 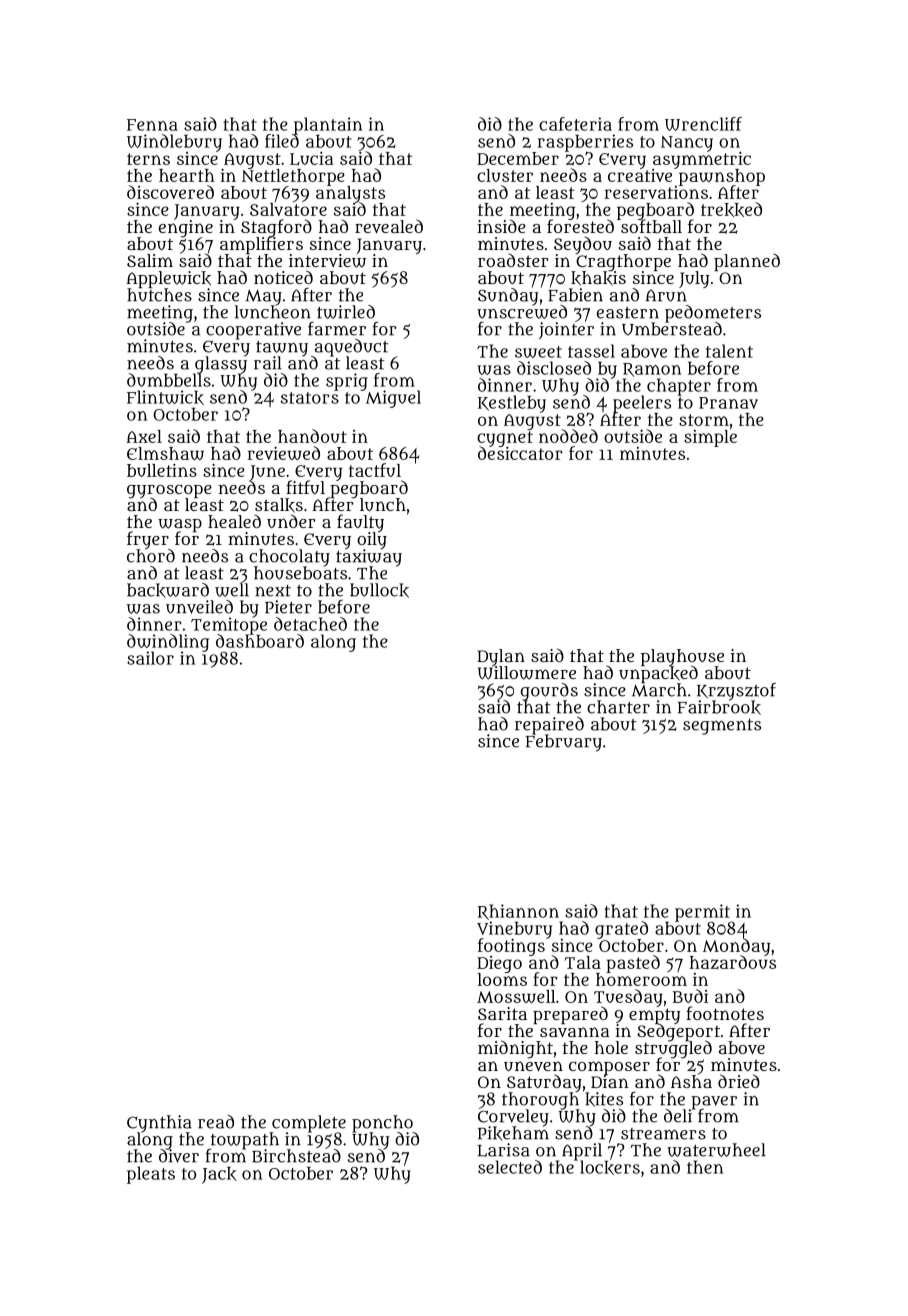 I want to click on Pieter, so click(x=288, y=607).
